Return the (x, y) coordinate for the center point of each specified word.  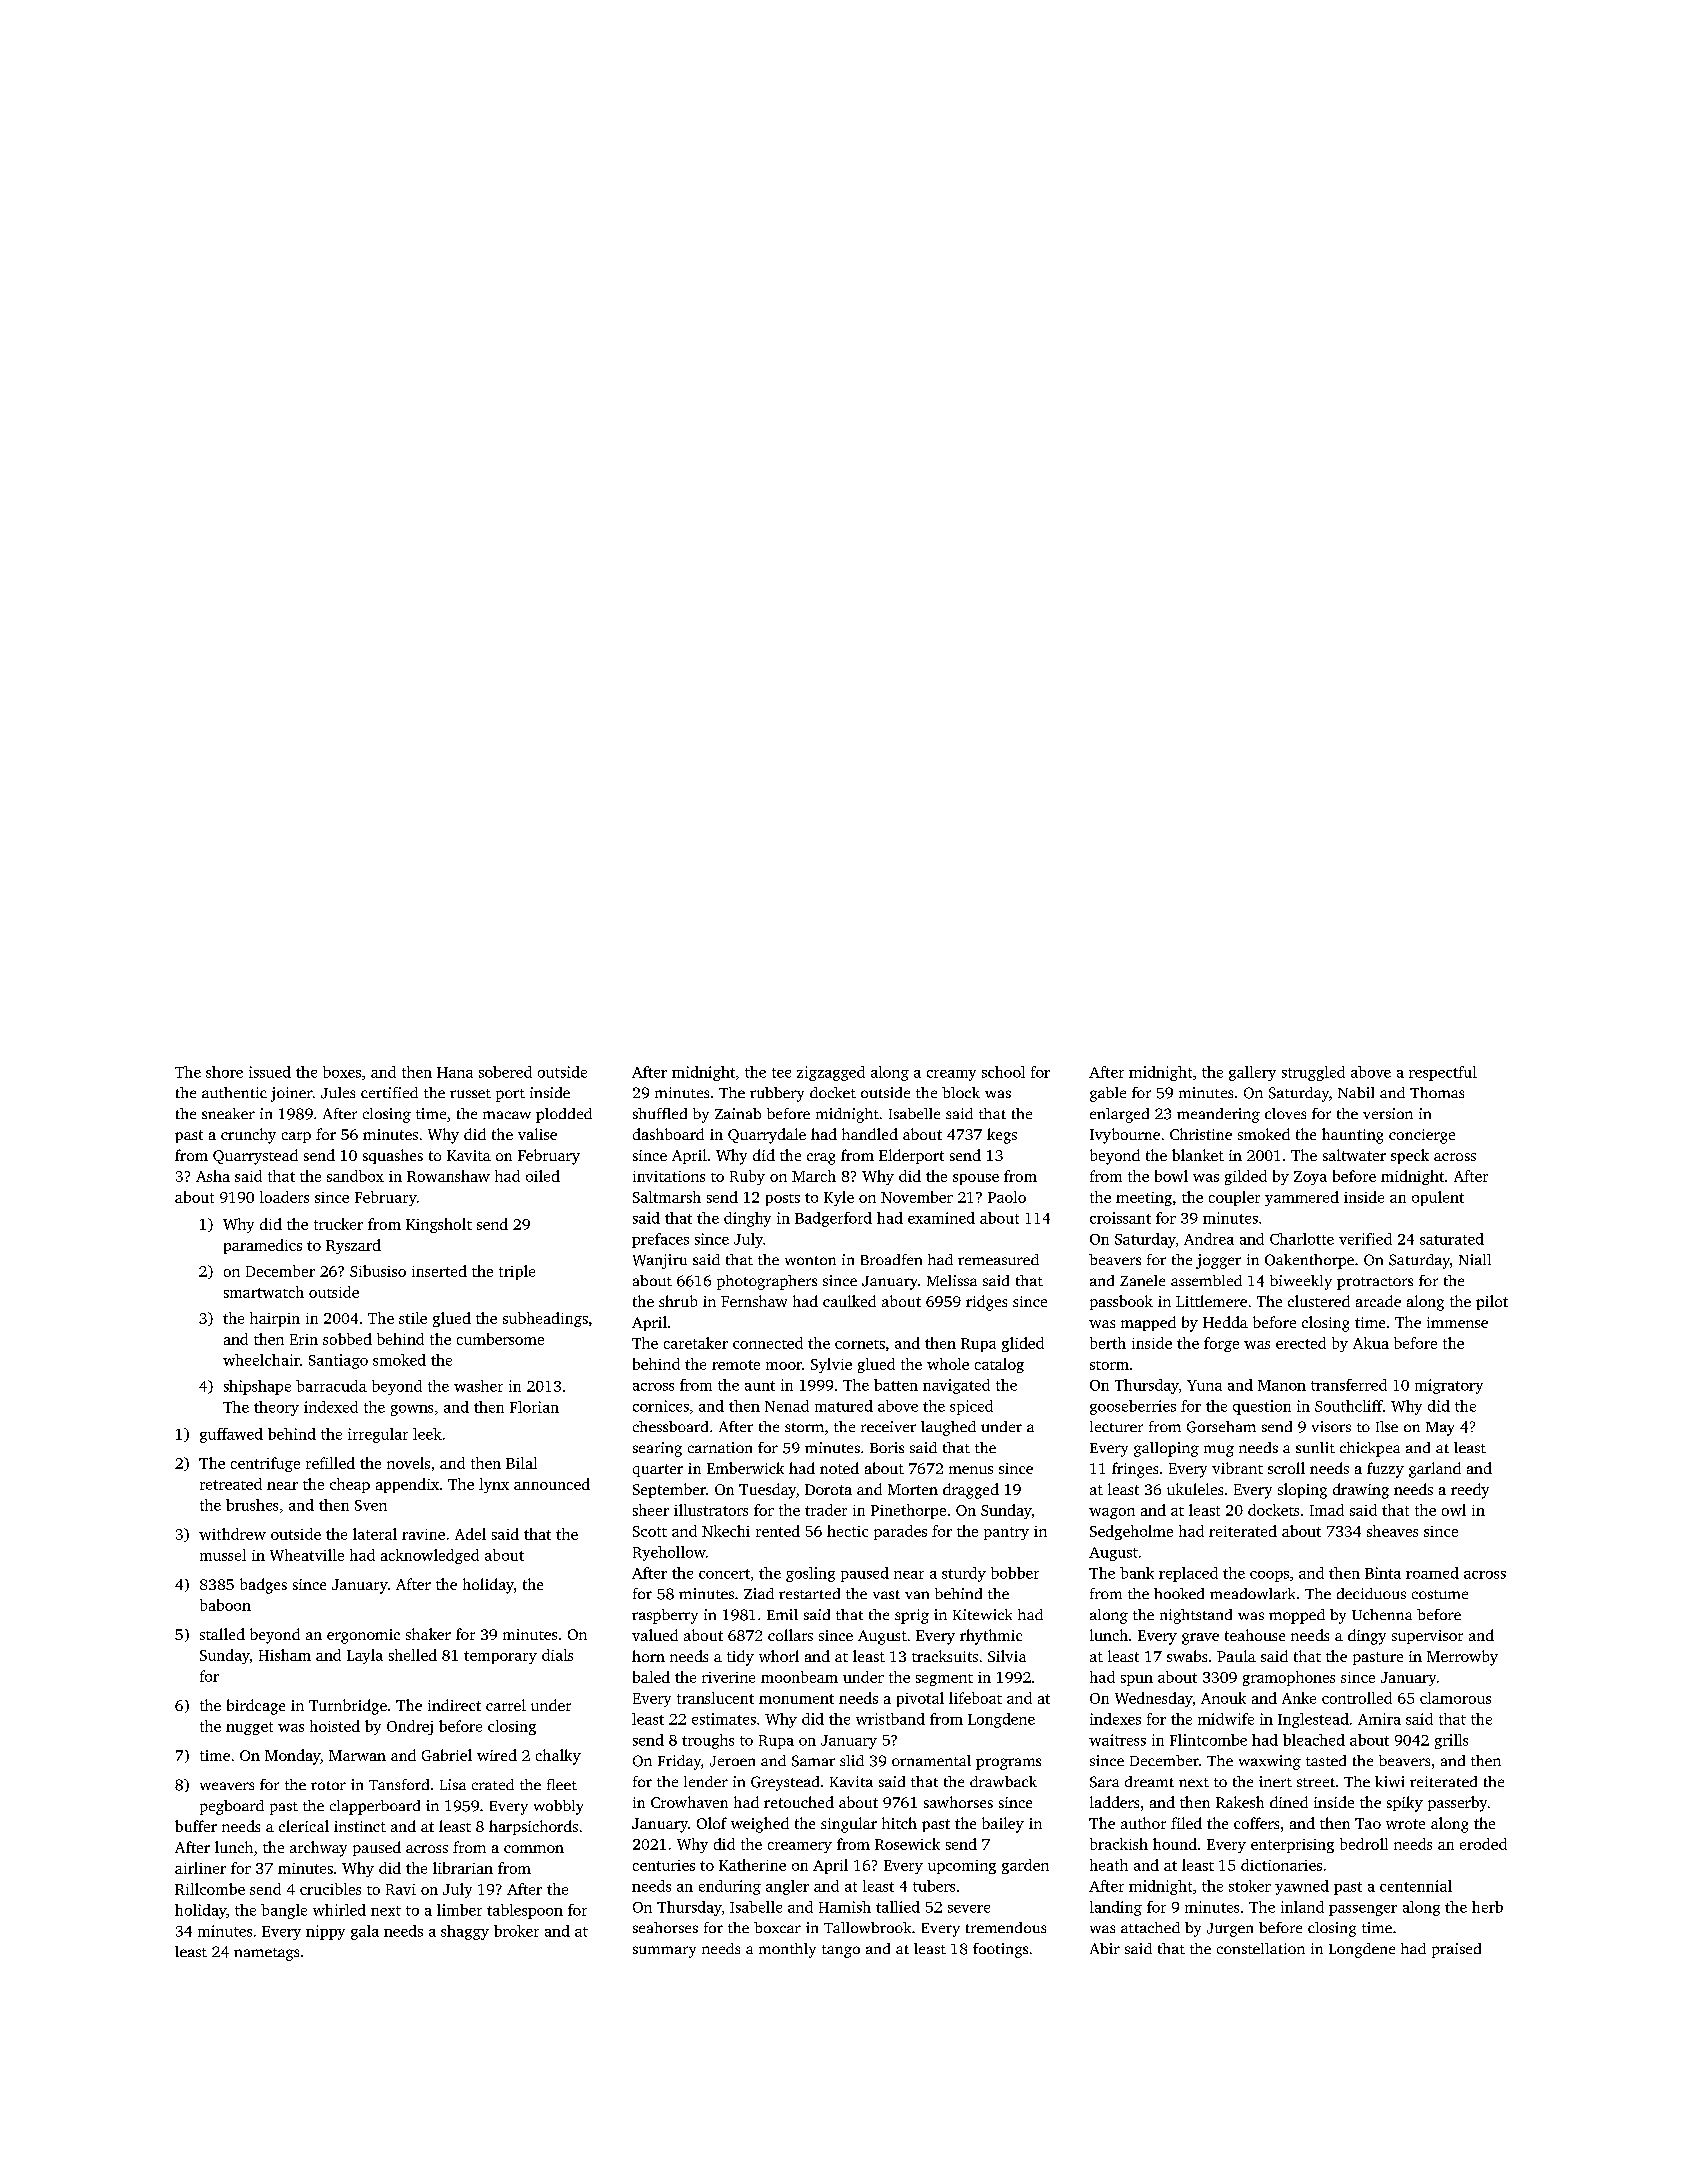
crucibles (330, 1889)
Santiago (338, 1361)
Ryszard (353, 1246)
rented (778, 1531)
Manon (1282, 1385)
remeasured (998, 1259)
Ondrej (410, 1727)
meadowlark (1252, 1593)
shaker (428, 1634)
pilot (1492, 1302)
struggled (1313, 1073)
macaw (507, 1115)
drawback (1003, 1781)
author (1143, 1823)
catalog (999, 1365)
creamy (951, 1075)
